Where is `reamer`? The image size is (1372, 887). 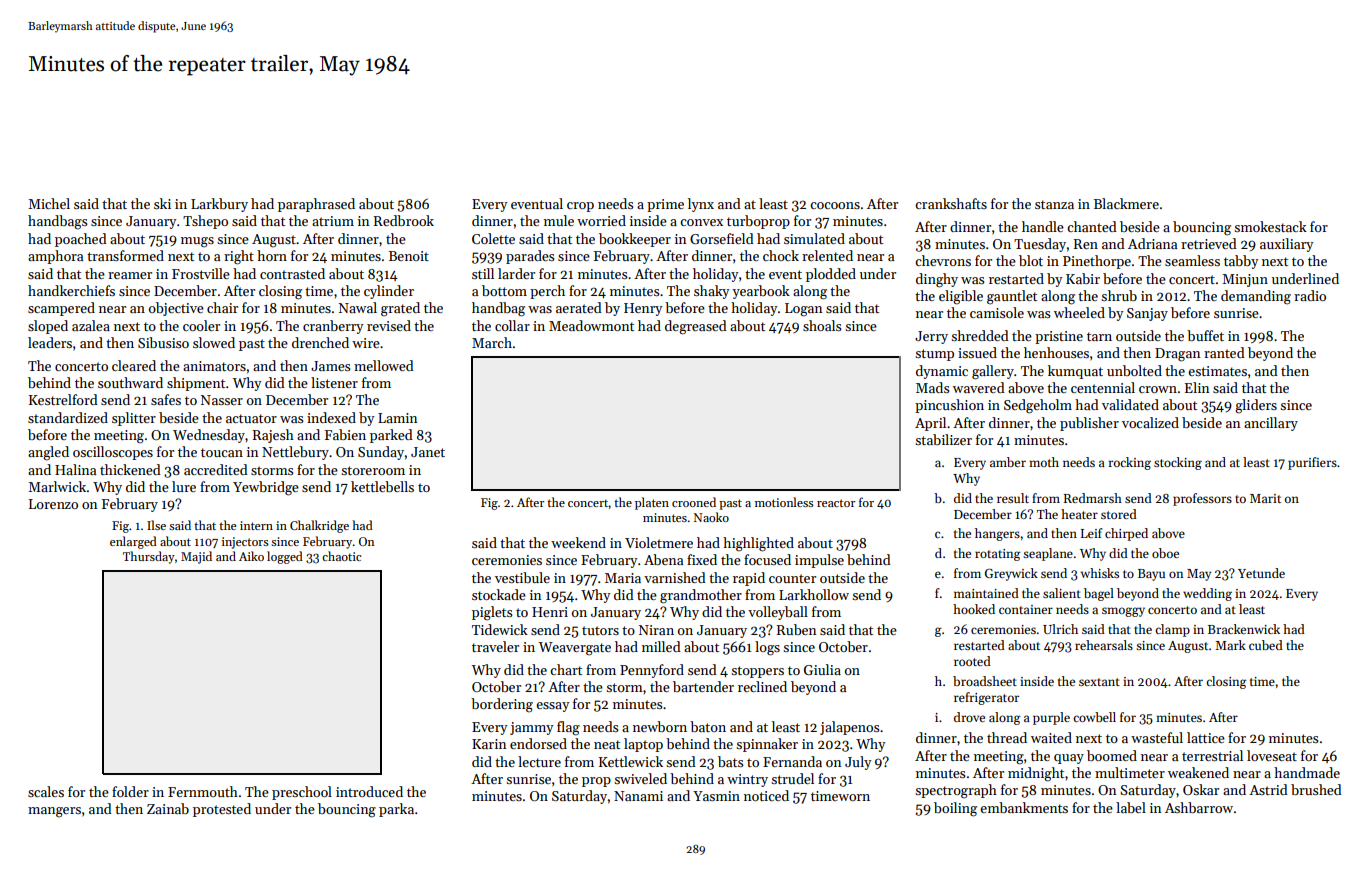 reamer is located at coordinates (130, 275).
